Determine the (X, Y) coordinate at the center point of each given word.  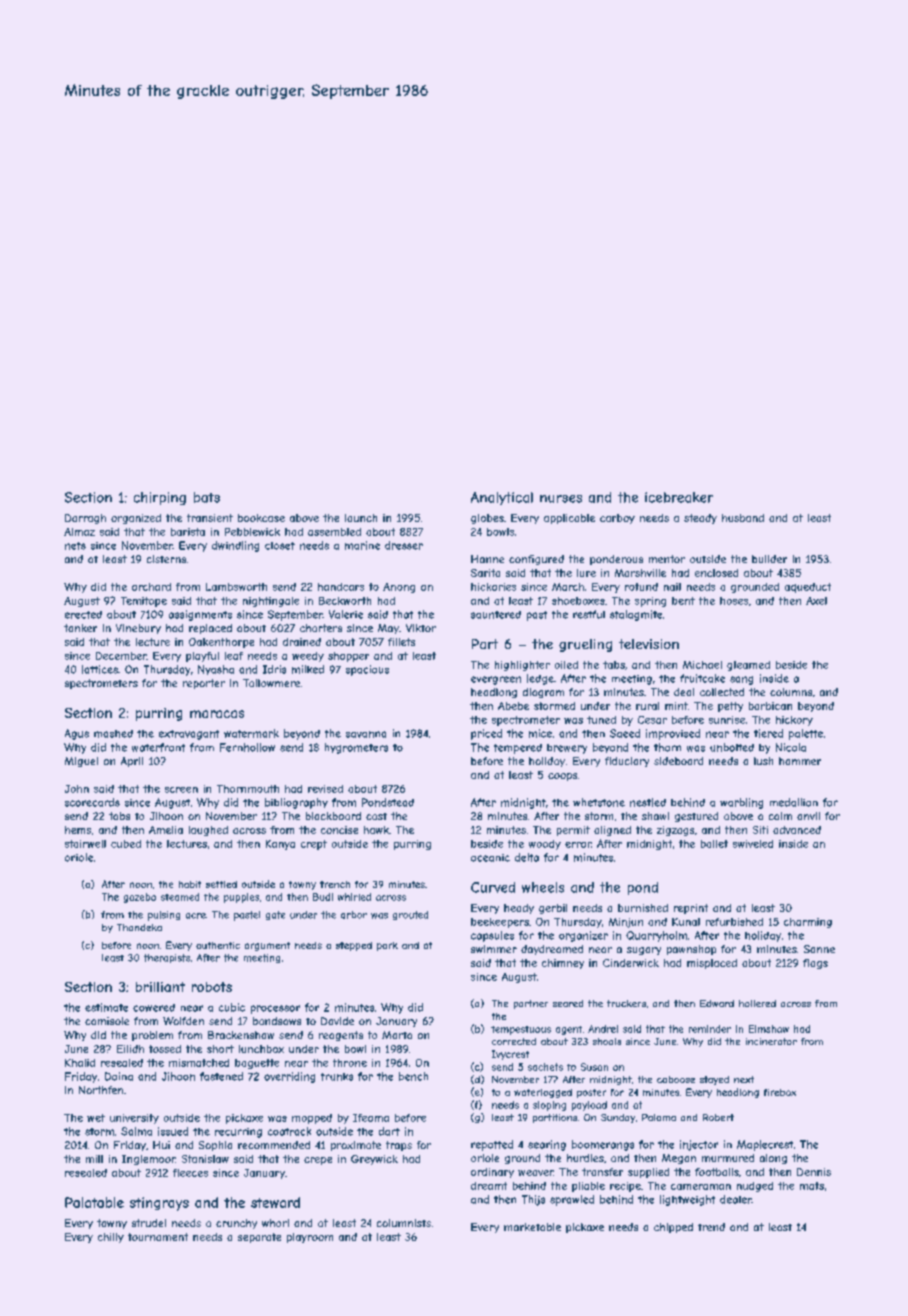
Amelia (166, 830)
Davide (337, 1021)
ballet (714, 844)
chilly (111, 1238)
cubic (232, 1007)
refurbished (734, 922)
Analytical (502, 498)
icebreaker (679, 497)
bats (207, 497)
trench (335, 884)
